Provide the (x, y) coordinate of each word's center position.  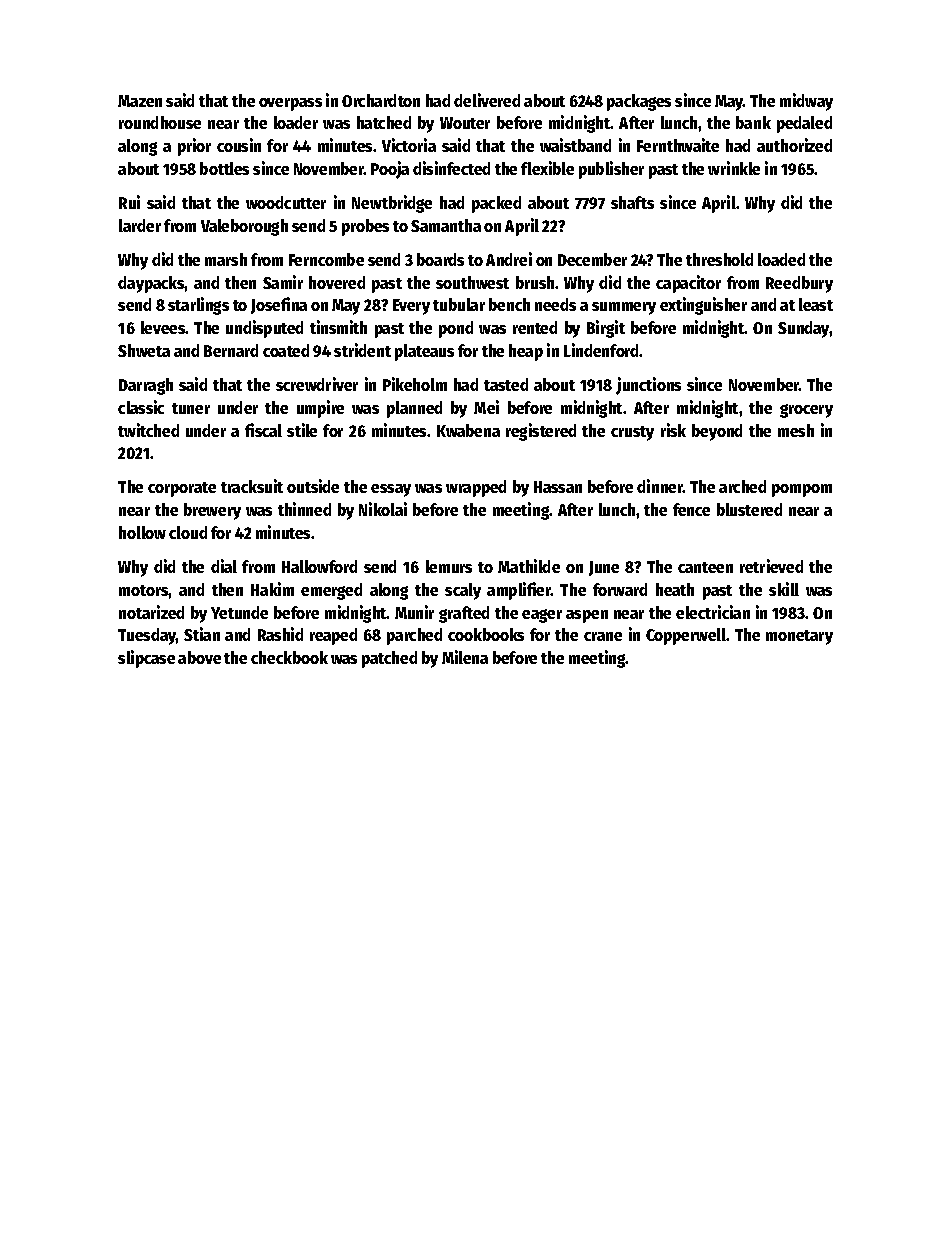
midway (806, 102)
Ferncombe (326, 259)
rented (535, 327)
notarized (151, 612)
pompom (802, 490)
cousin (239, 145)
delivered (487, 100)
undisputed (264, 329)
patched (389, 659)
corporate (182, 489)
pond (456, 329)
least (816, 304)
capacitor (688, 284)
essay (391, 490)
